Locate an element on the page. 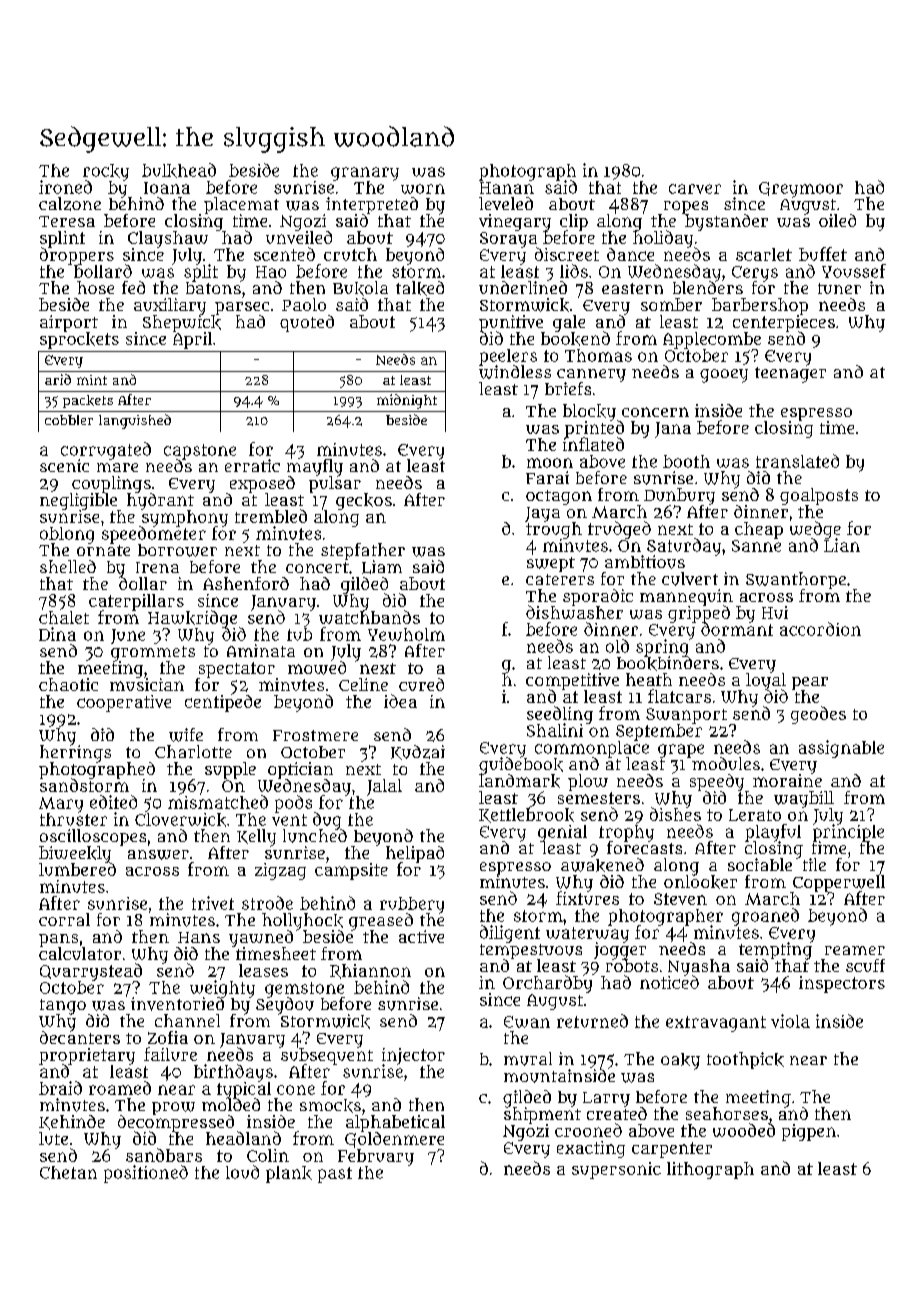 This document has width=924, height=1308. grommets is located at coordinates (153, 653).
